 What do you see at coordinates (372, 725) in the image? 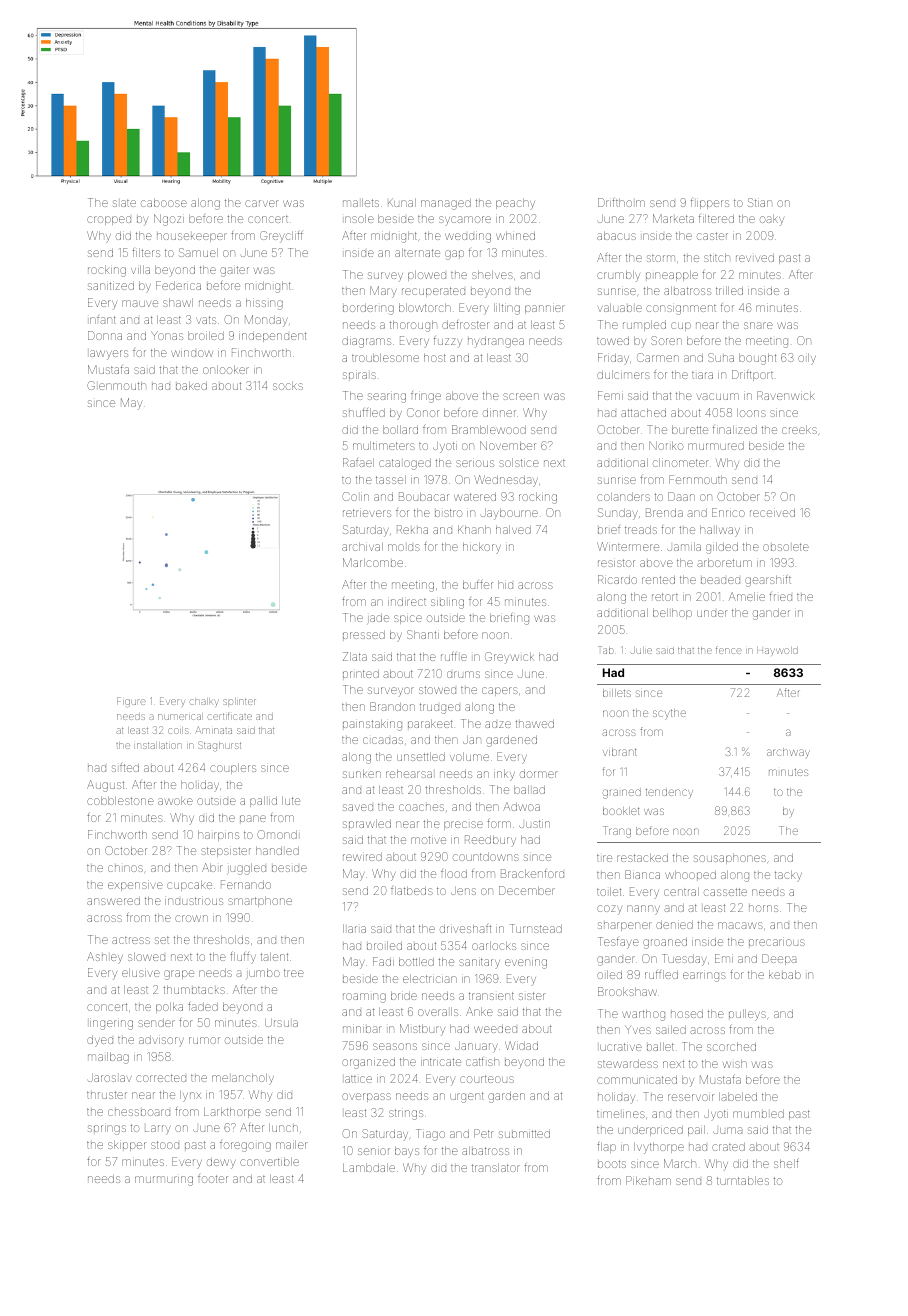
I see `painstaking` at bounding box center [372, 725].
